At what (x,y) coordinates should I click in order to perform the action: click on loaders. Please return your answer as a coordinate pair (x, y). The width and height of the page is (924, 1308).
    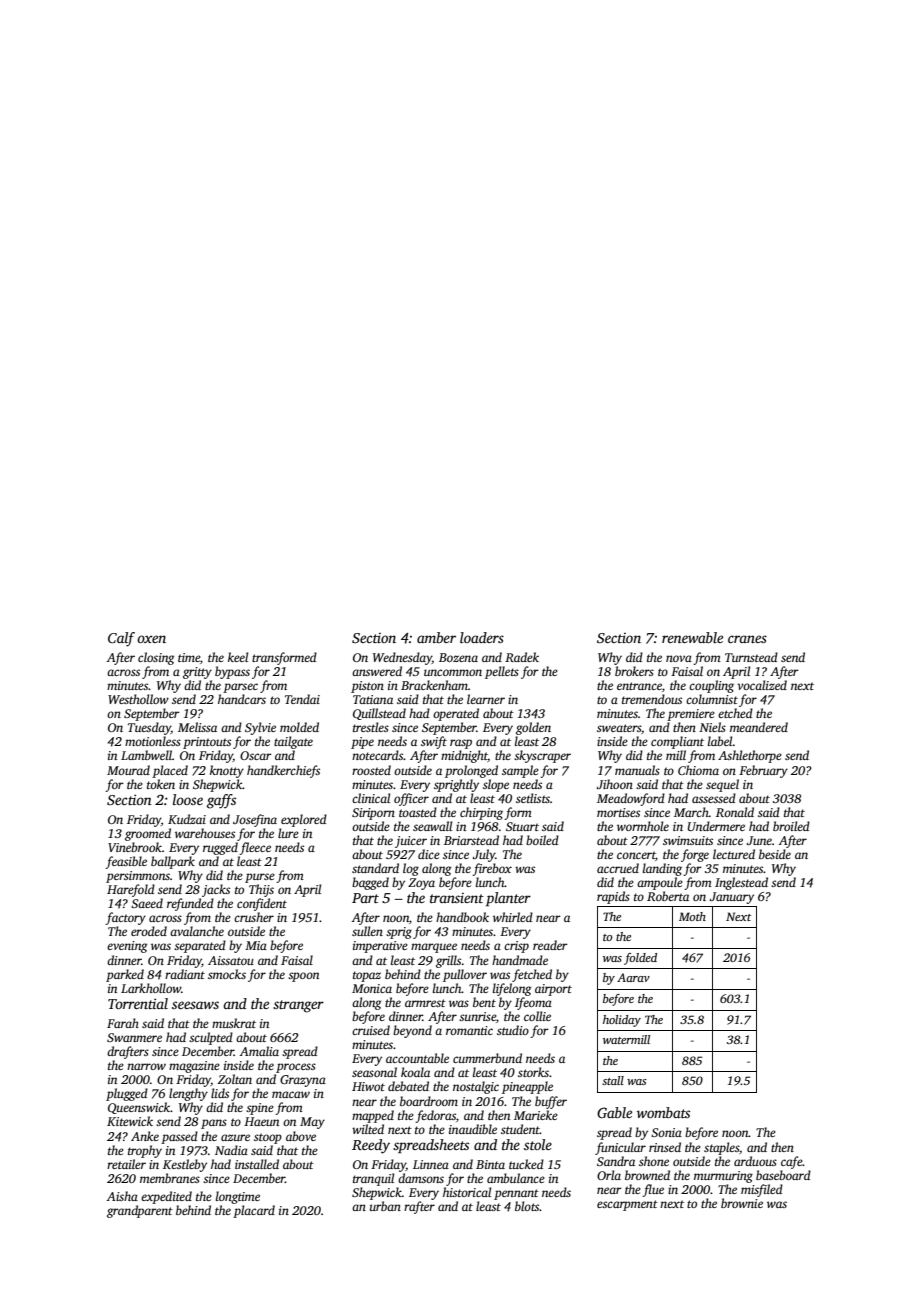
    Looking at the image, I should click on (482, 637).
